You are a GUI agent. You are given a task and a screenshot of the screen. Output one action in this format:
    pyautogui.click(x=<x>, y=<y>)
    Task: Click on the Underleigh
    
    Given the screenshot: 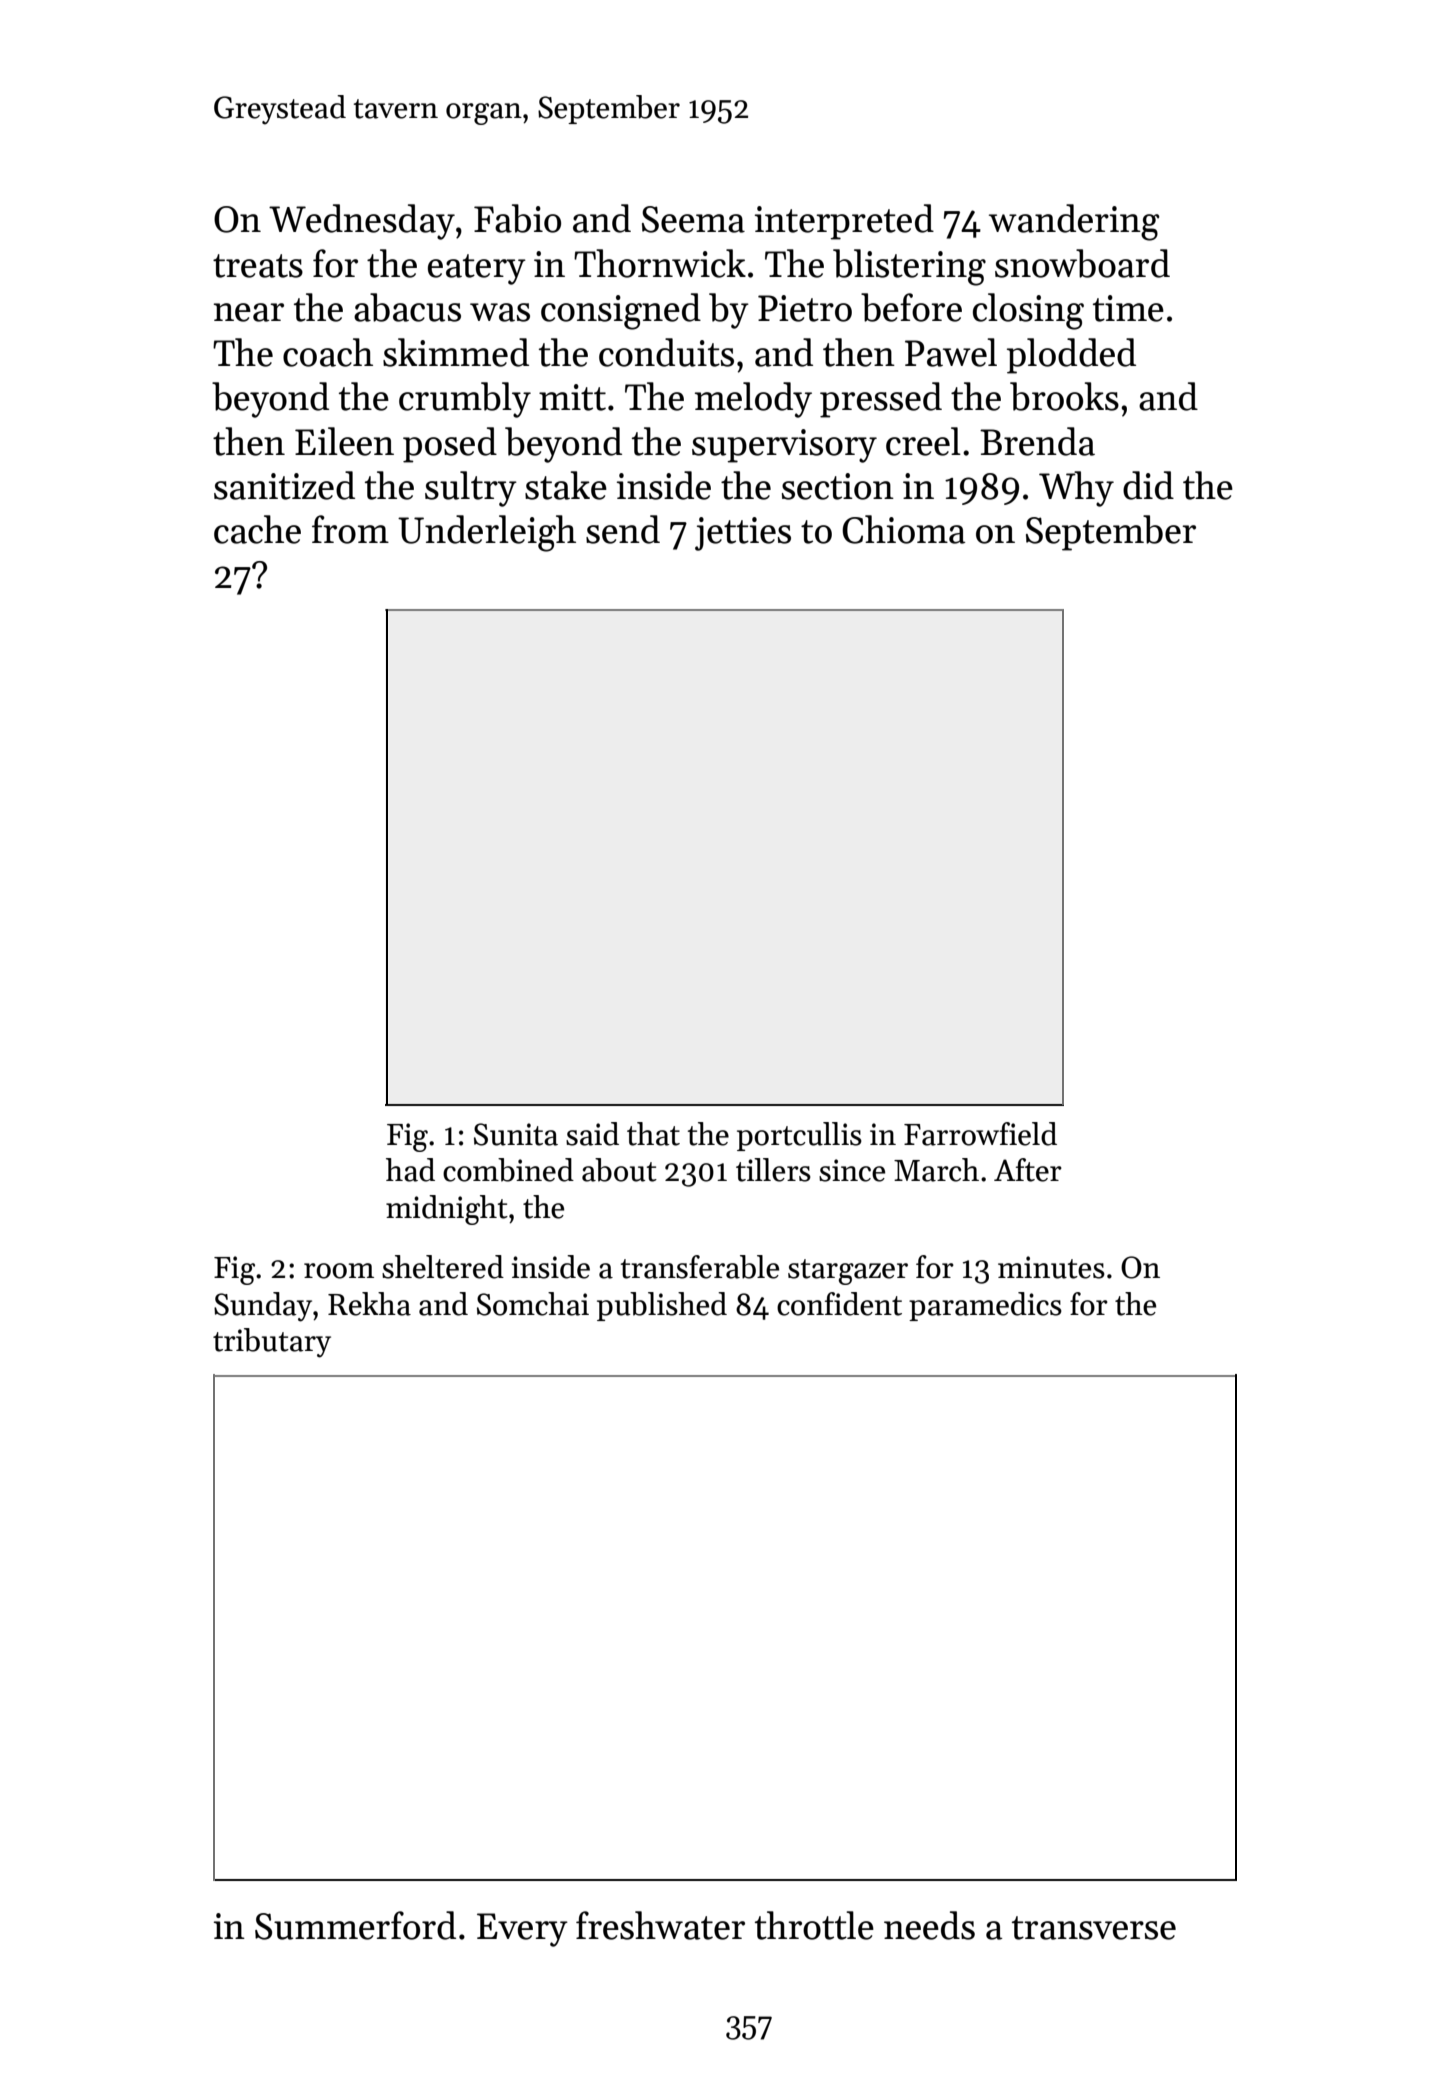 What is the action you would take?
    pyautogui.click(x=487, y=533)
